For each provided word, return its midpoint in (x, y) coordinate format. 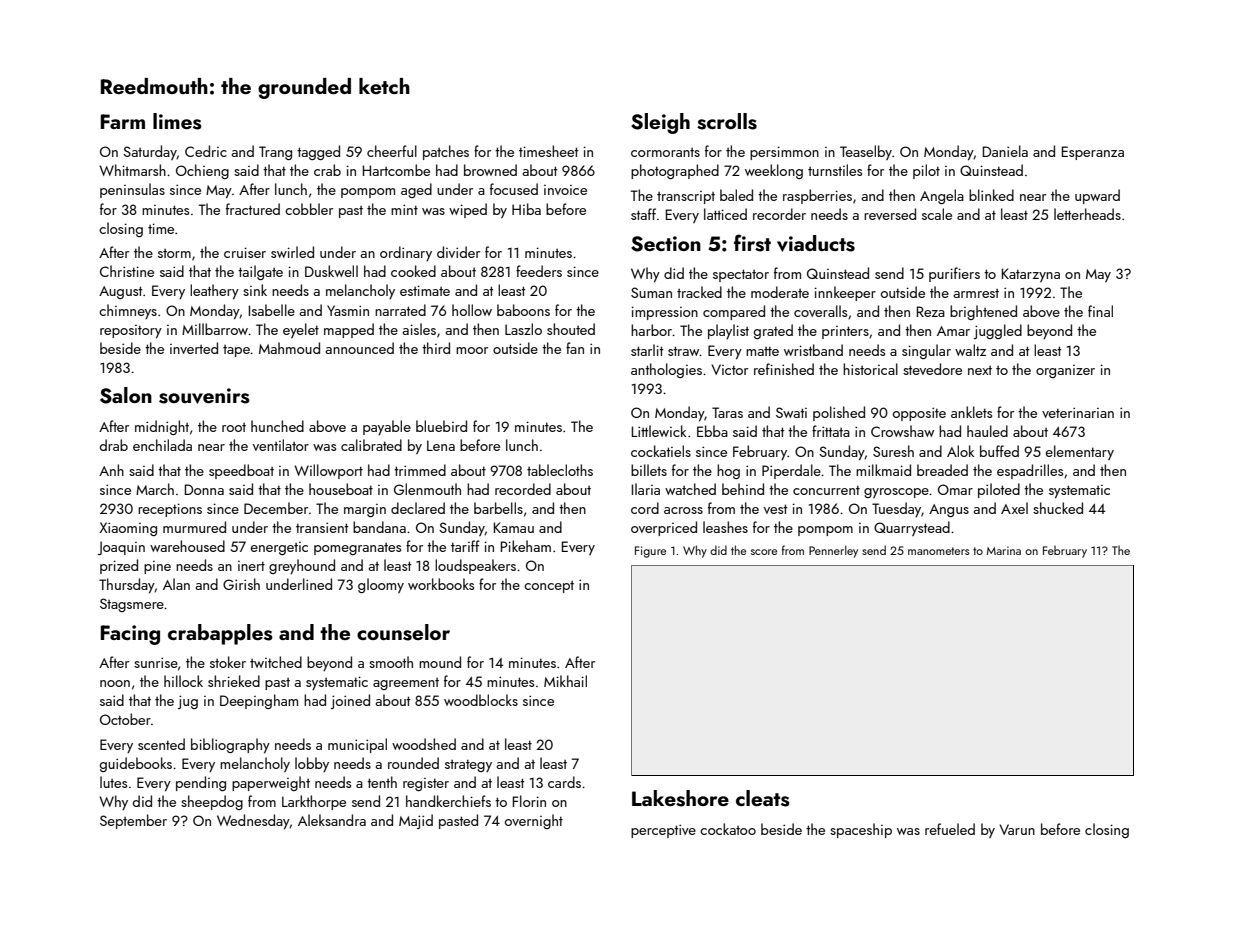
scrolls (727, 121)
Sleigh (660, 123)
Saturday (150, 152)
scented (161, 744)
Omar (955, 489)
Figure (650, 552)
